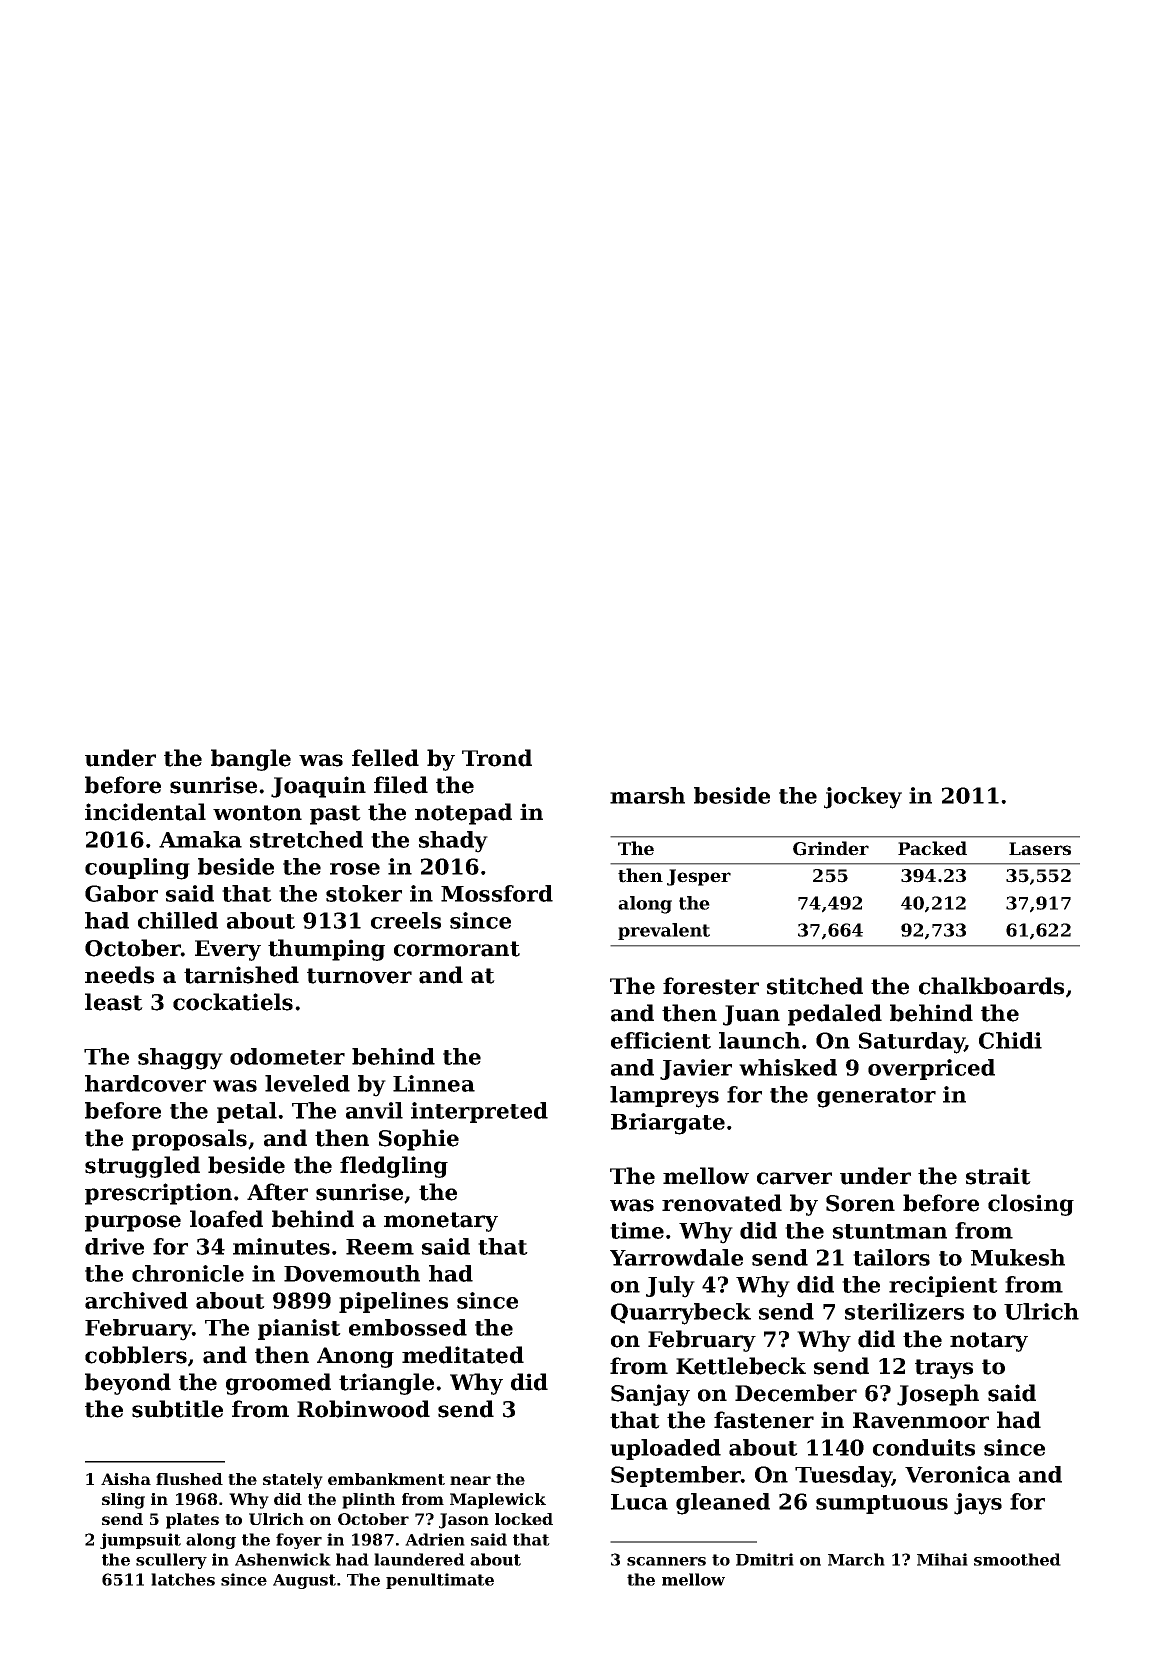 This screenshot has width=1165, height=1654. Describe the element at coordinates (924, 1447) in the screenshot. I see `conduits` at that location.
